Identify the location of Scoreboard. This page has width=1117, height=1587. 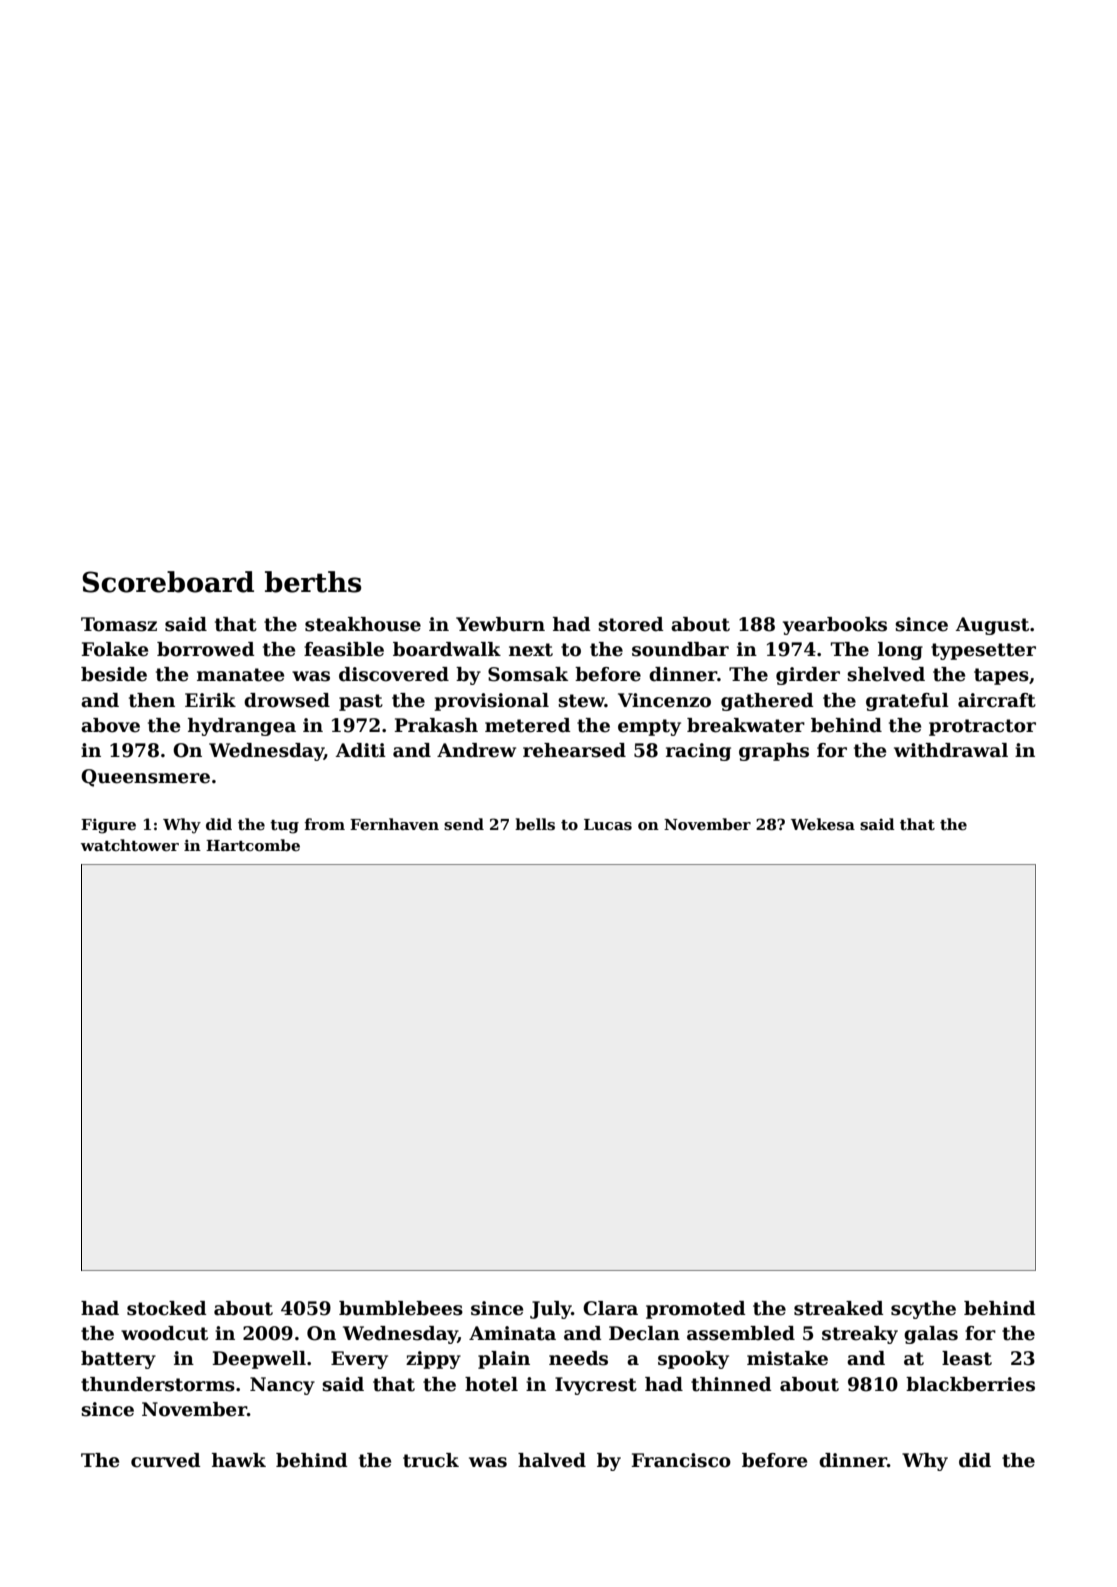
(168, 582).
